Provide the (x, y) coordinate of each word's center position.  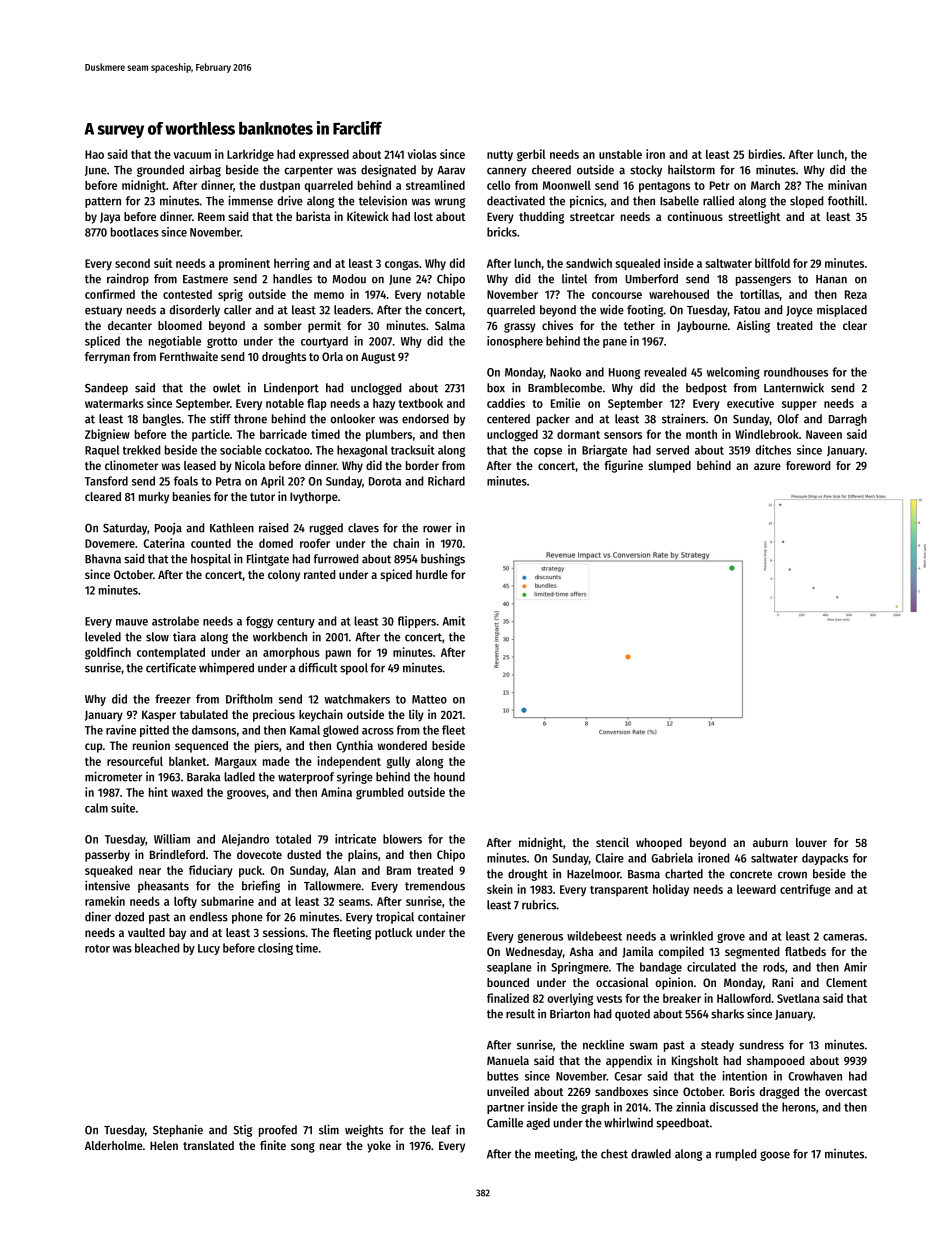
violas (422, 154)
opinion (674, 983)
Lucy (209, 949)
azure (767, 466)
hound (449, 777)
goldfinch (108, 653)
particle (211, 435)
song (303, 1148)
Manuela (508, 1060)
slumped (669, 467)
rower (437, 529)
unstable (620, 154)
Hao (94, 154)
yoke (379, 1147)
